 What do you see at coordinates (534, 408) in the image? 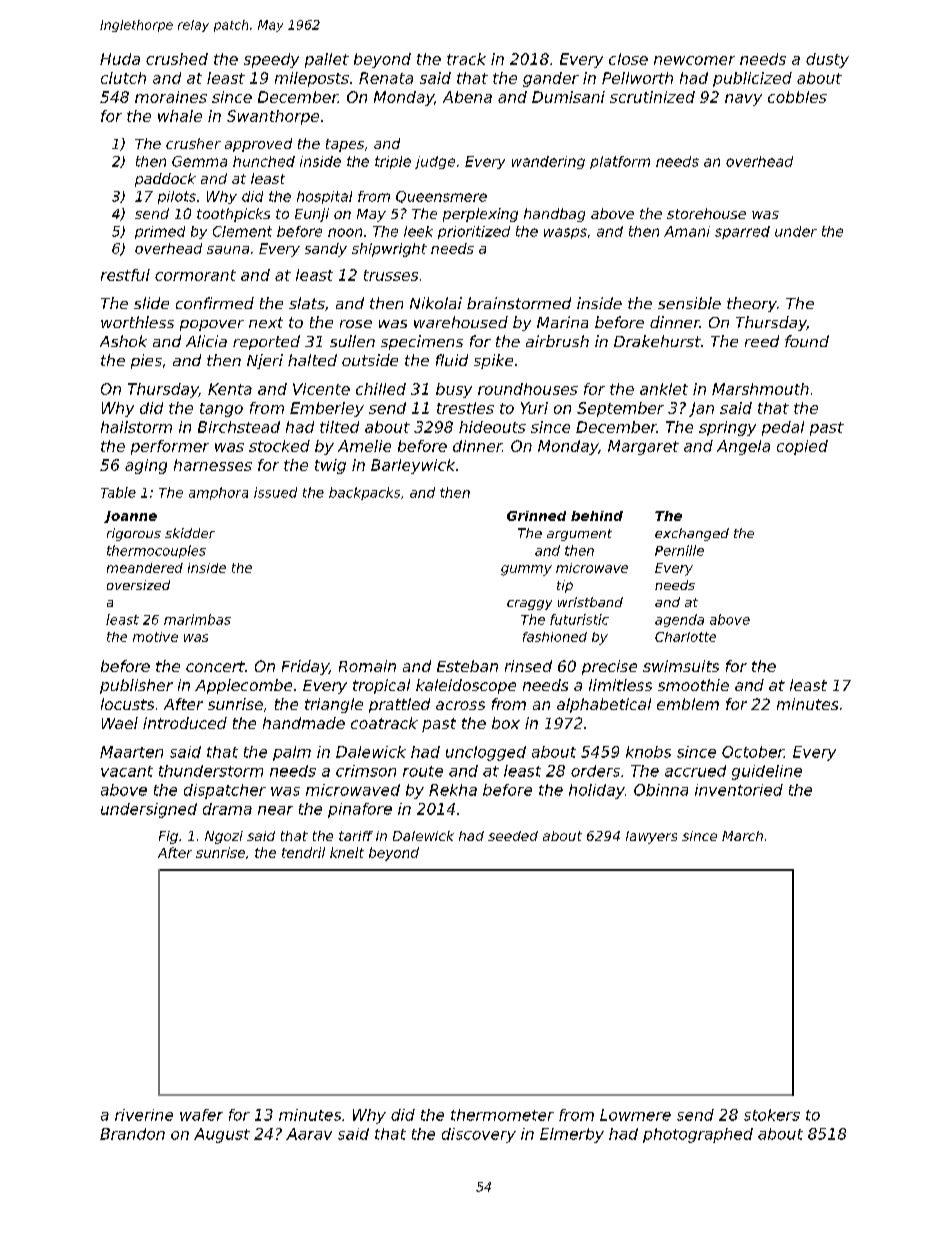
I see `Yuri` at bounding box center [534, 408].
